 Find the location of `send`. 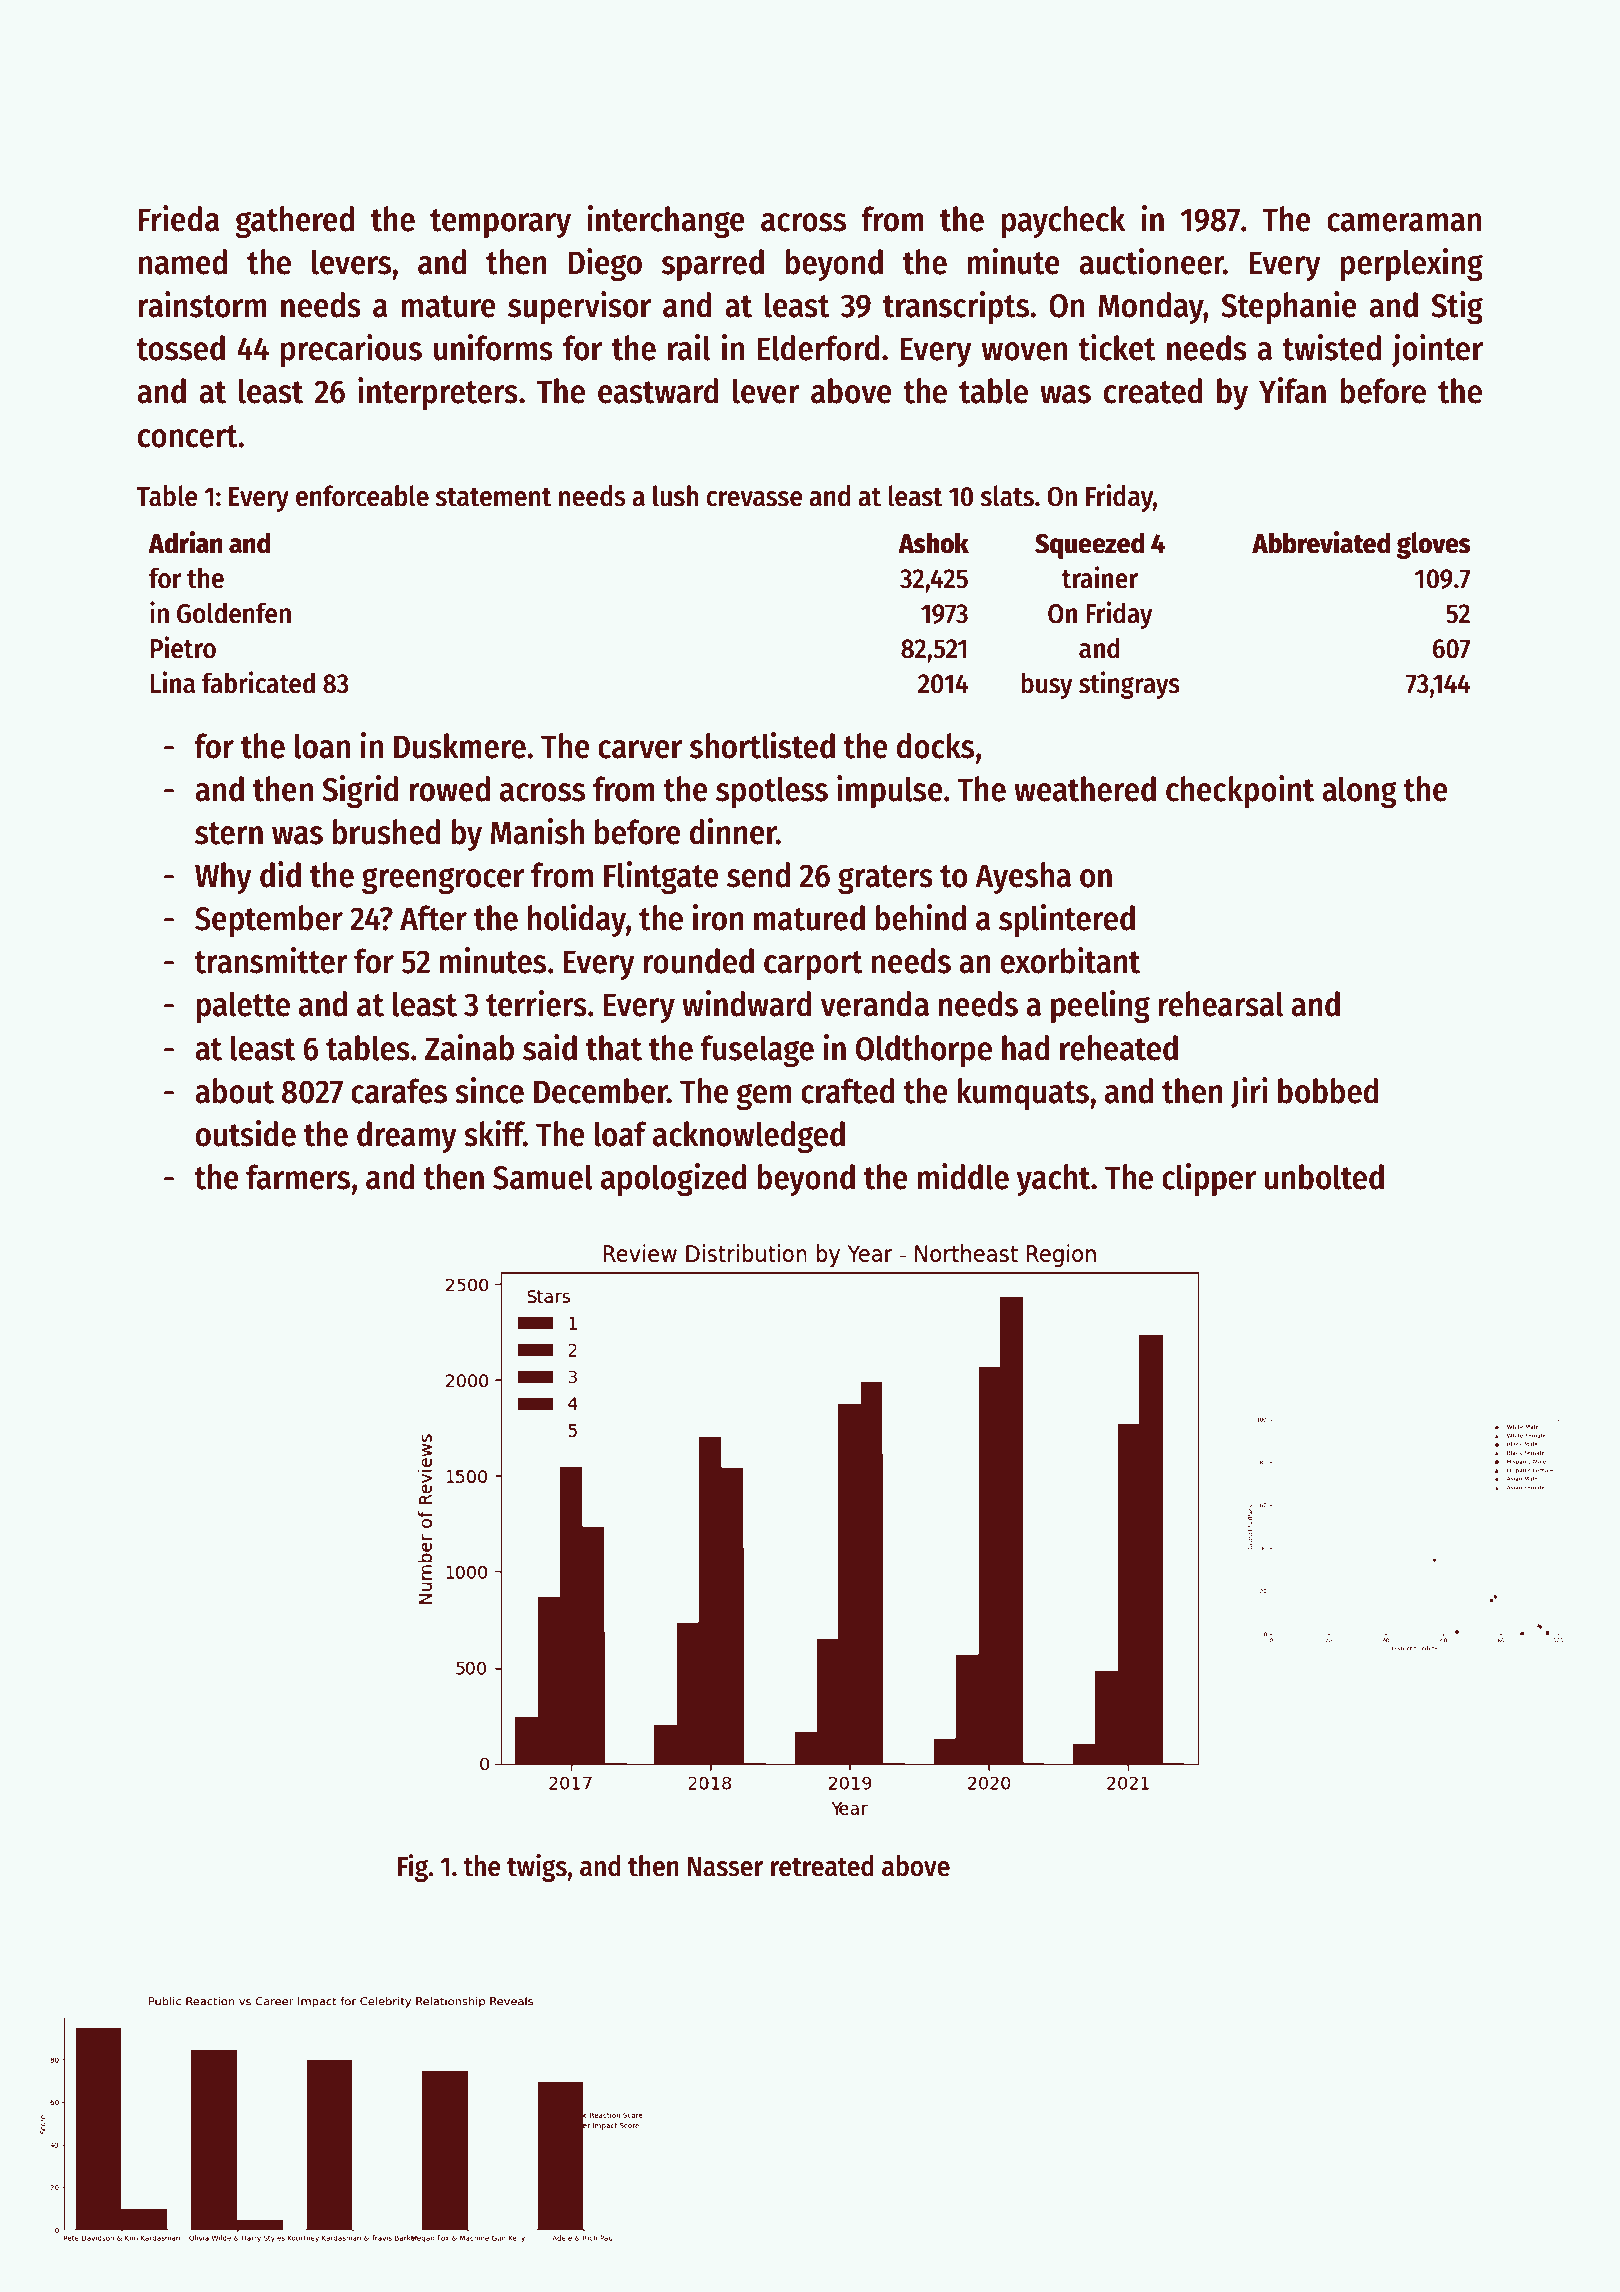

send is located at coordinates (758, 875).
